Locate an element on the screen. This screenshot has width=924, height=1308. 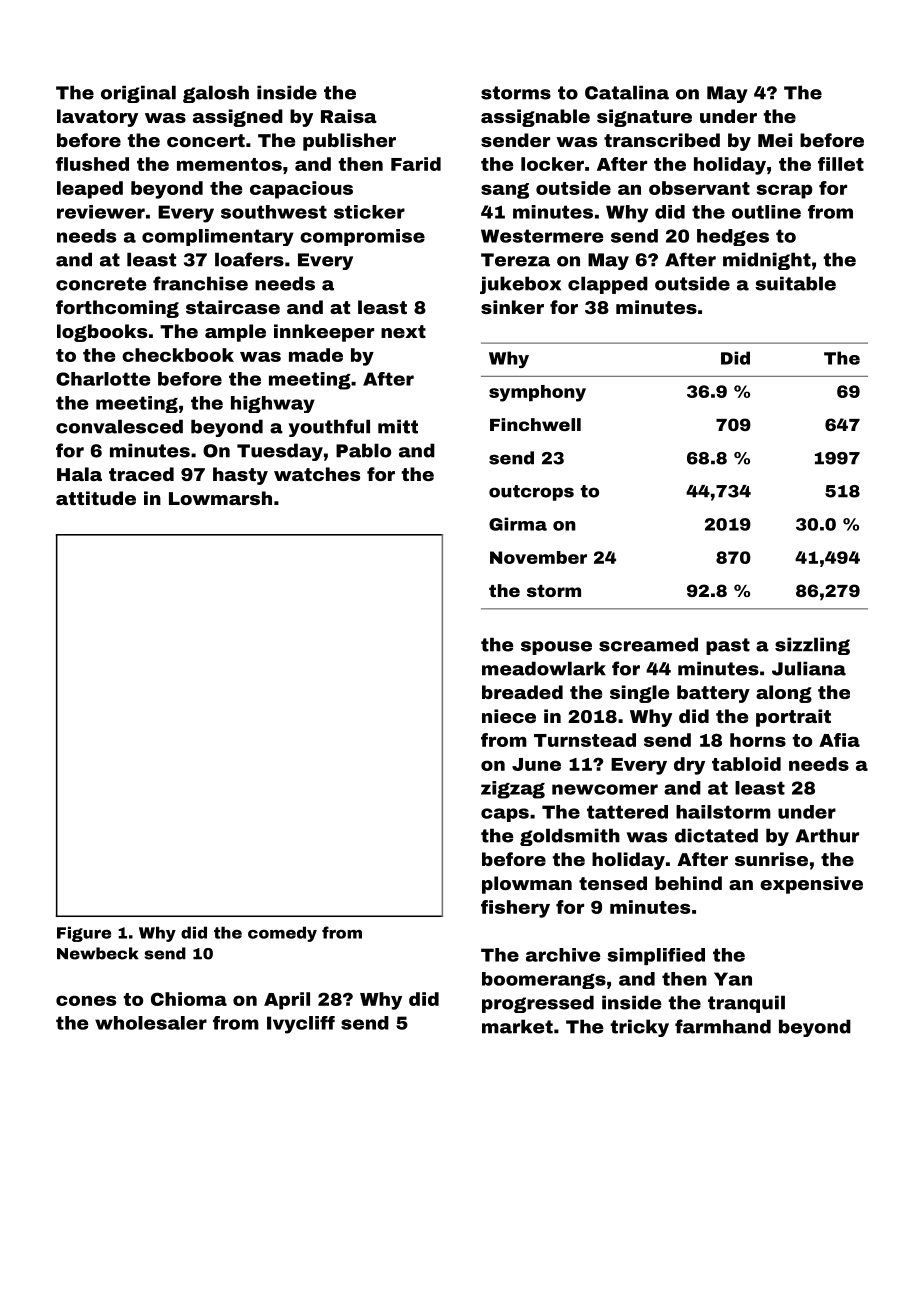
comedy is located at coordinates (282, 934).
